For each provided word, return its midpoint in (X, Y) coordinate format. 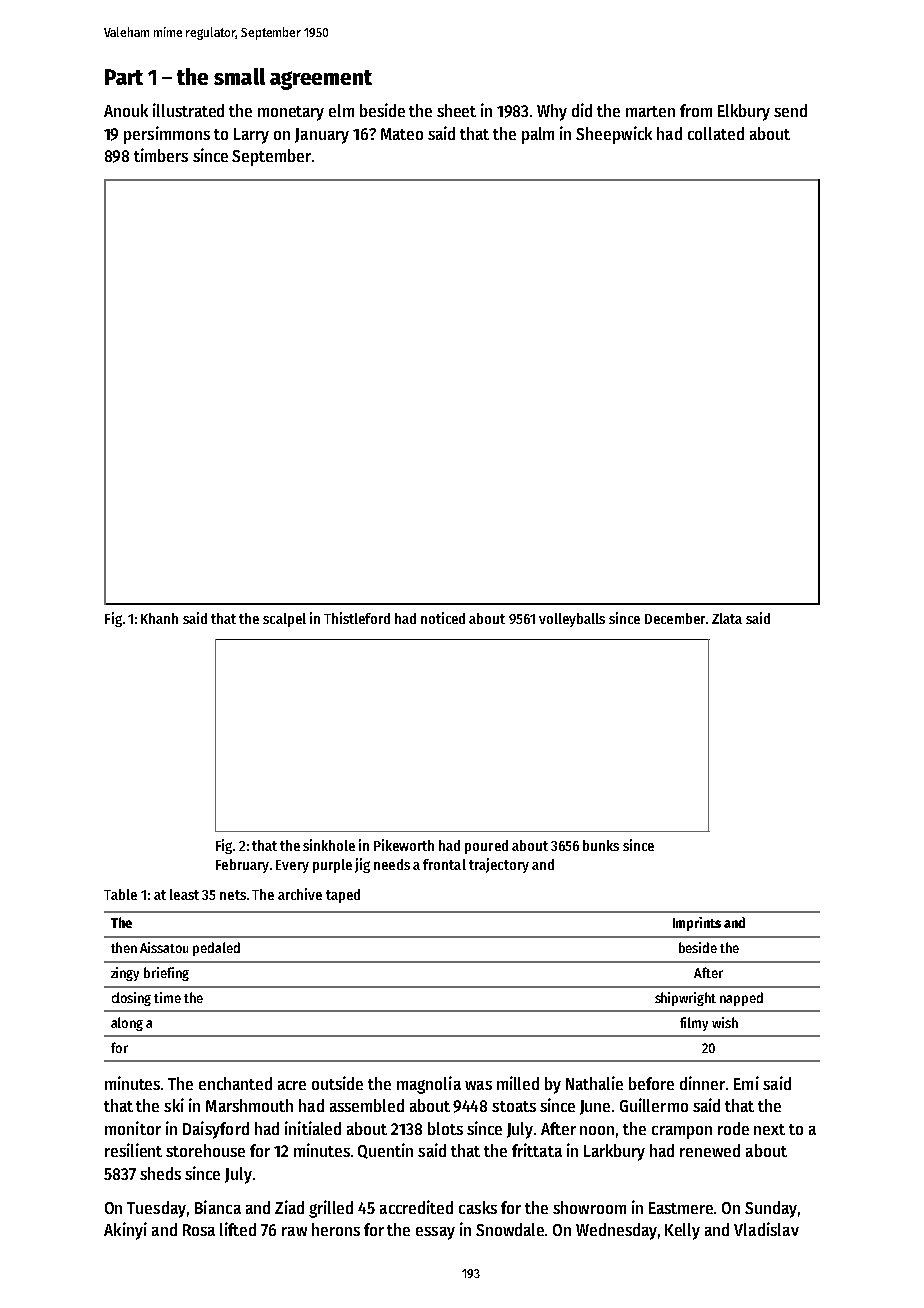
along (127, 1024)
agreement (321, 80)
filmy (694, 1024)
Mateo (402, 134)
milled (518, 1083)
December (675, 618)
